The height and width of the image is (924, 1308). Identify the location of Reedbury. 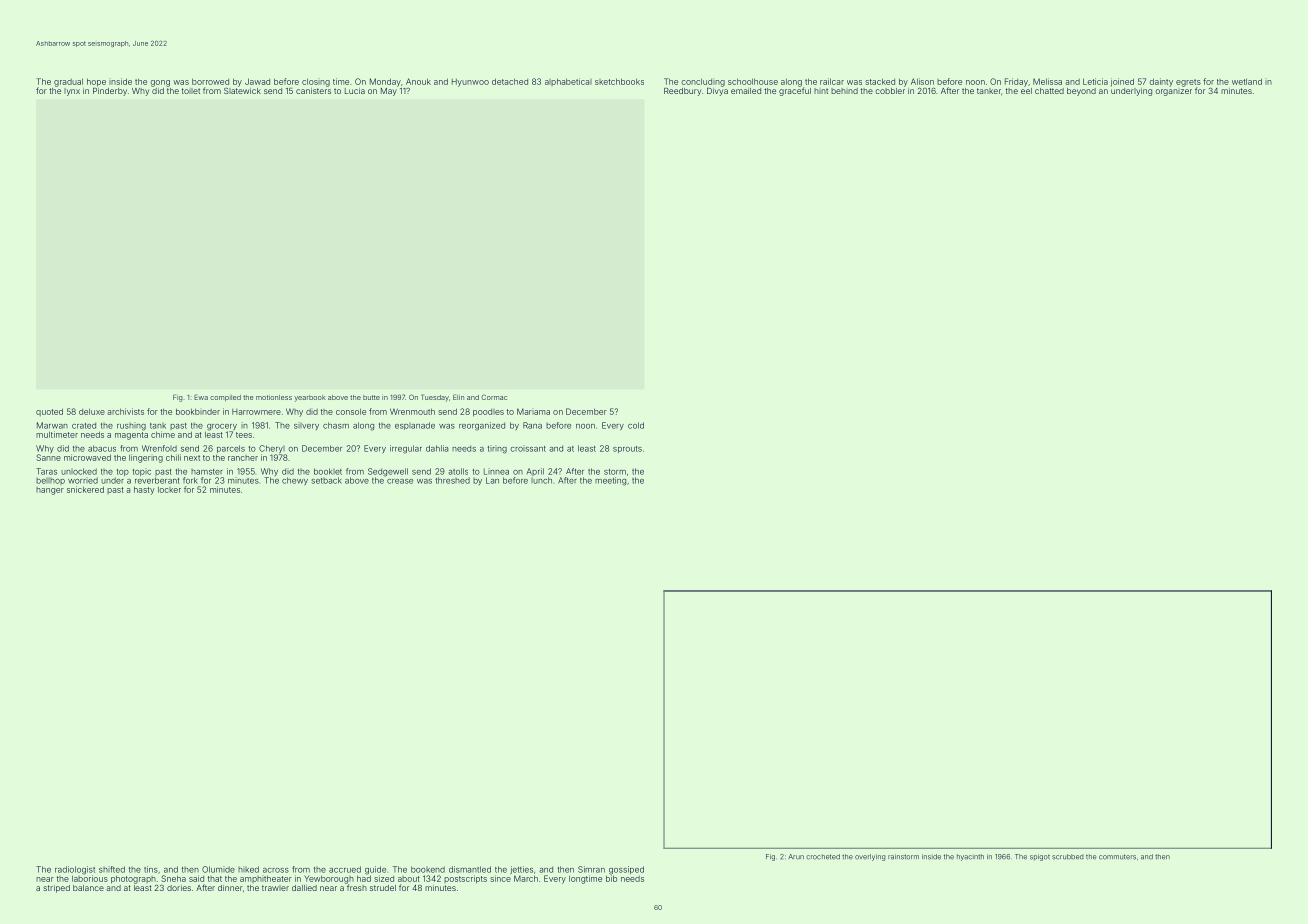
(682, 92).
